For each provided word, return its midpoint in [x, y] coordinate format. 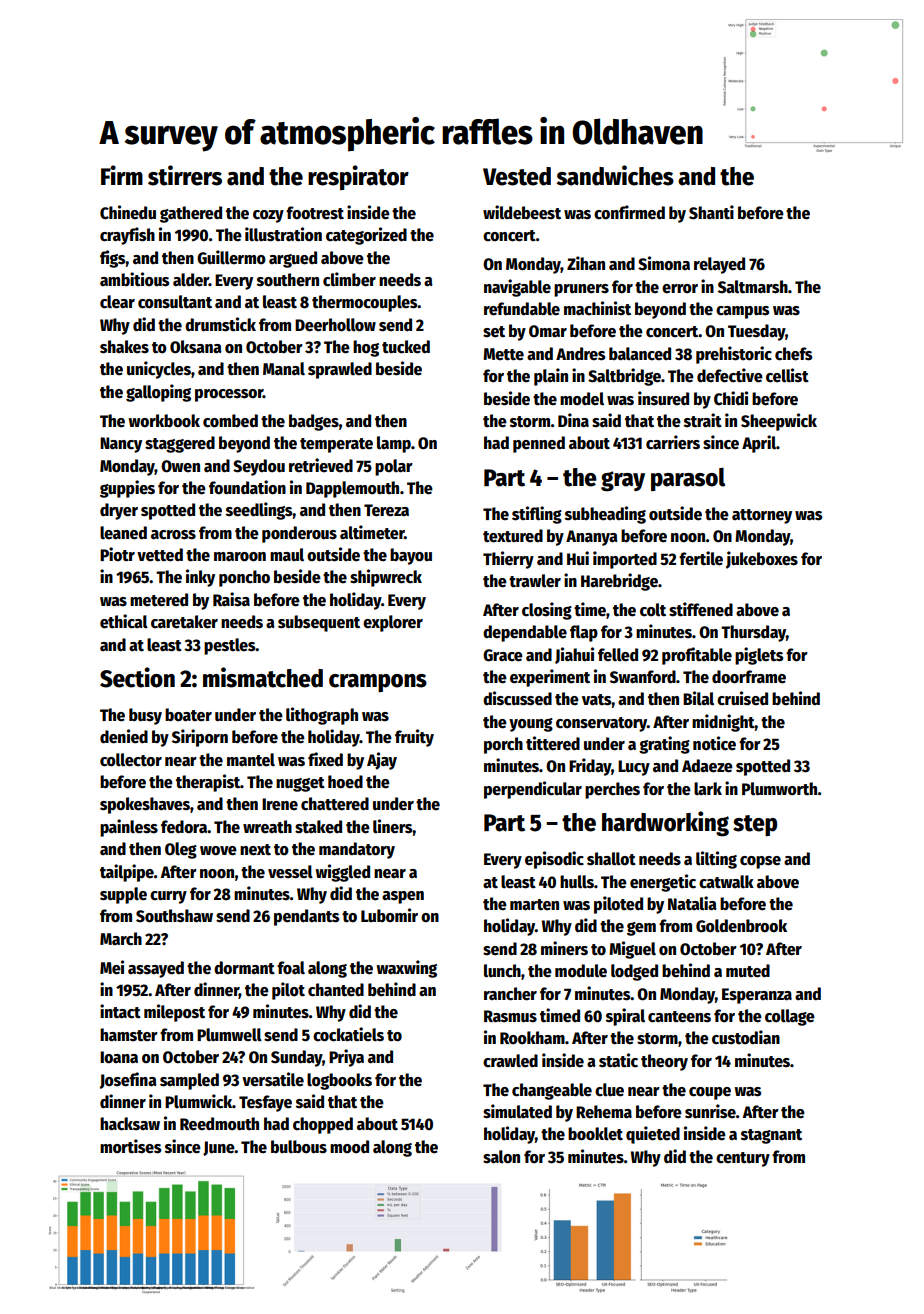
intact [120, 1011]
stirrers [185, 175]
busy [145, 716]
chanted [336, 990]
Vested [517, 176]
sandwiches [615, 175]
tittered [553, 743]
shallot [611, 859]
